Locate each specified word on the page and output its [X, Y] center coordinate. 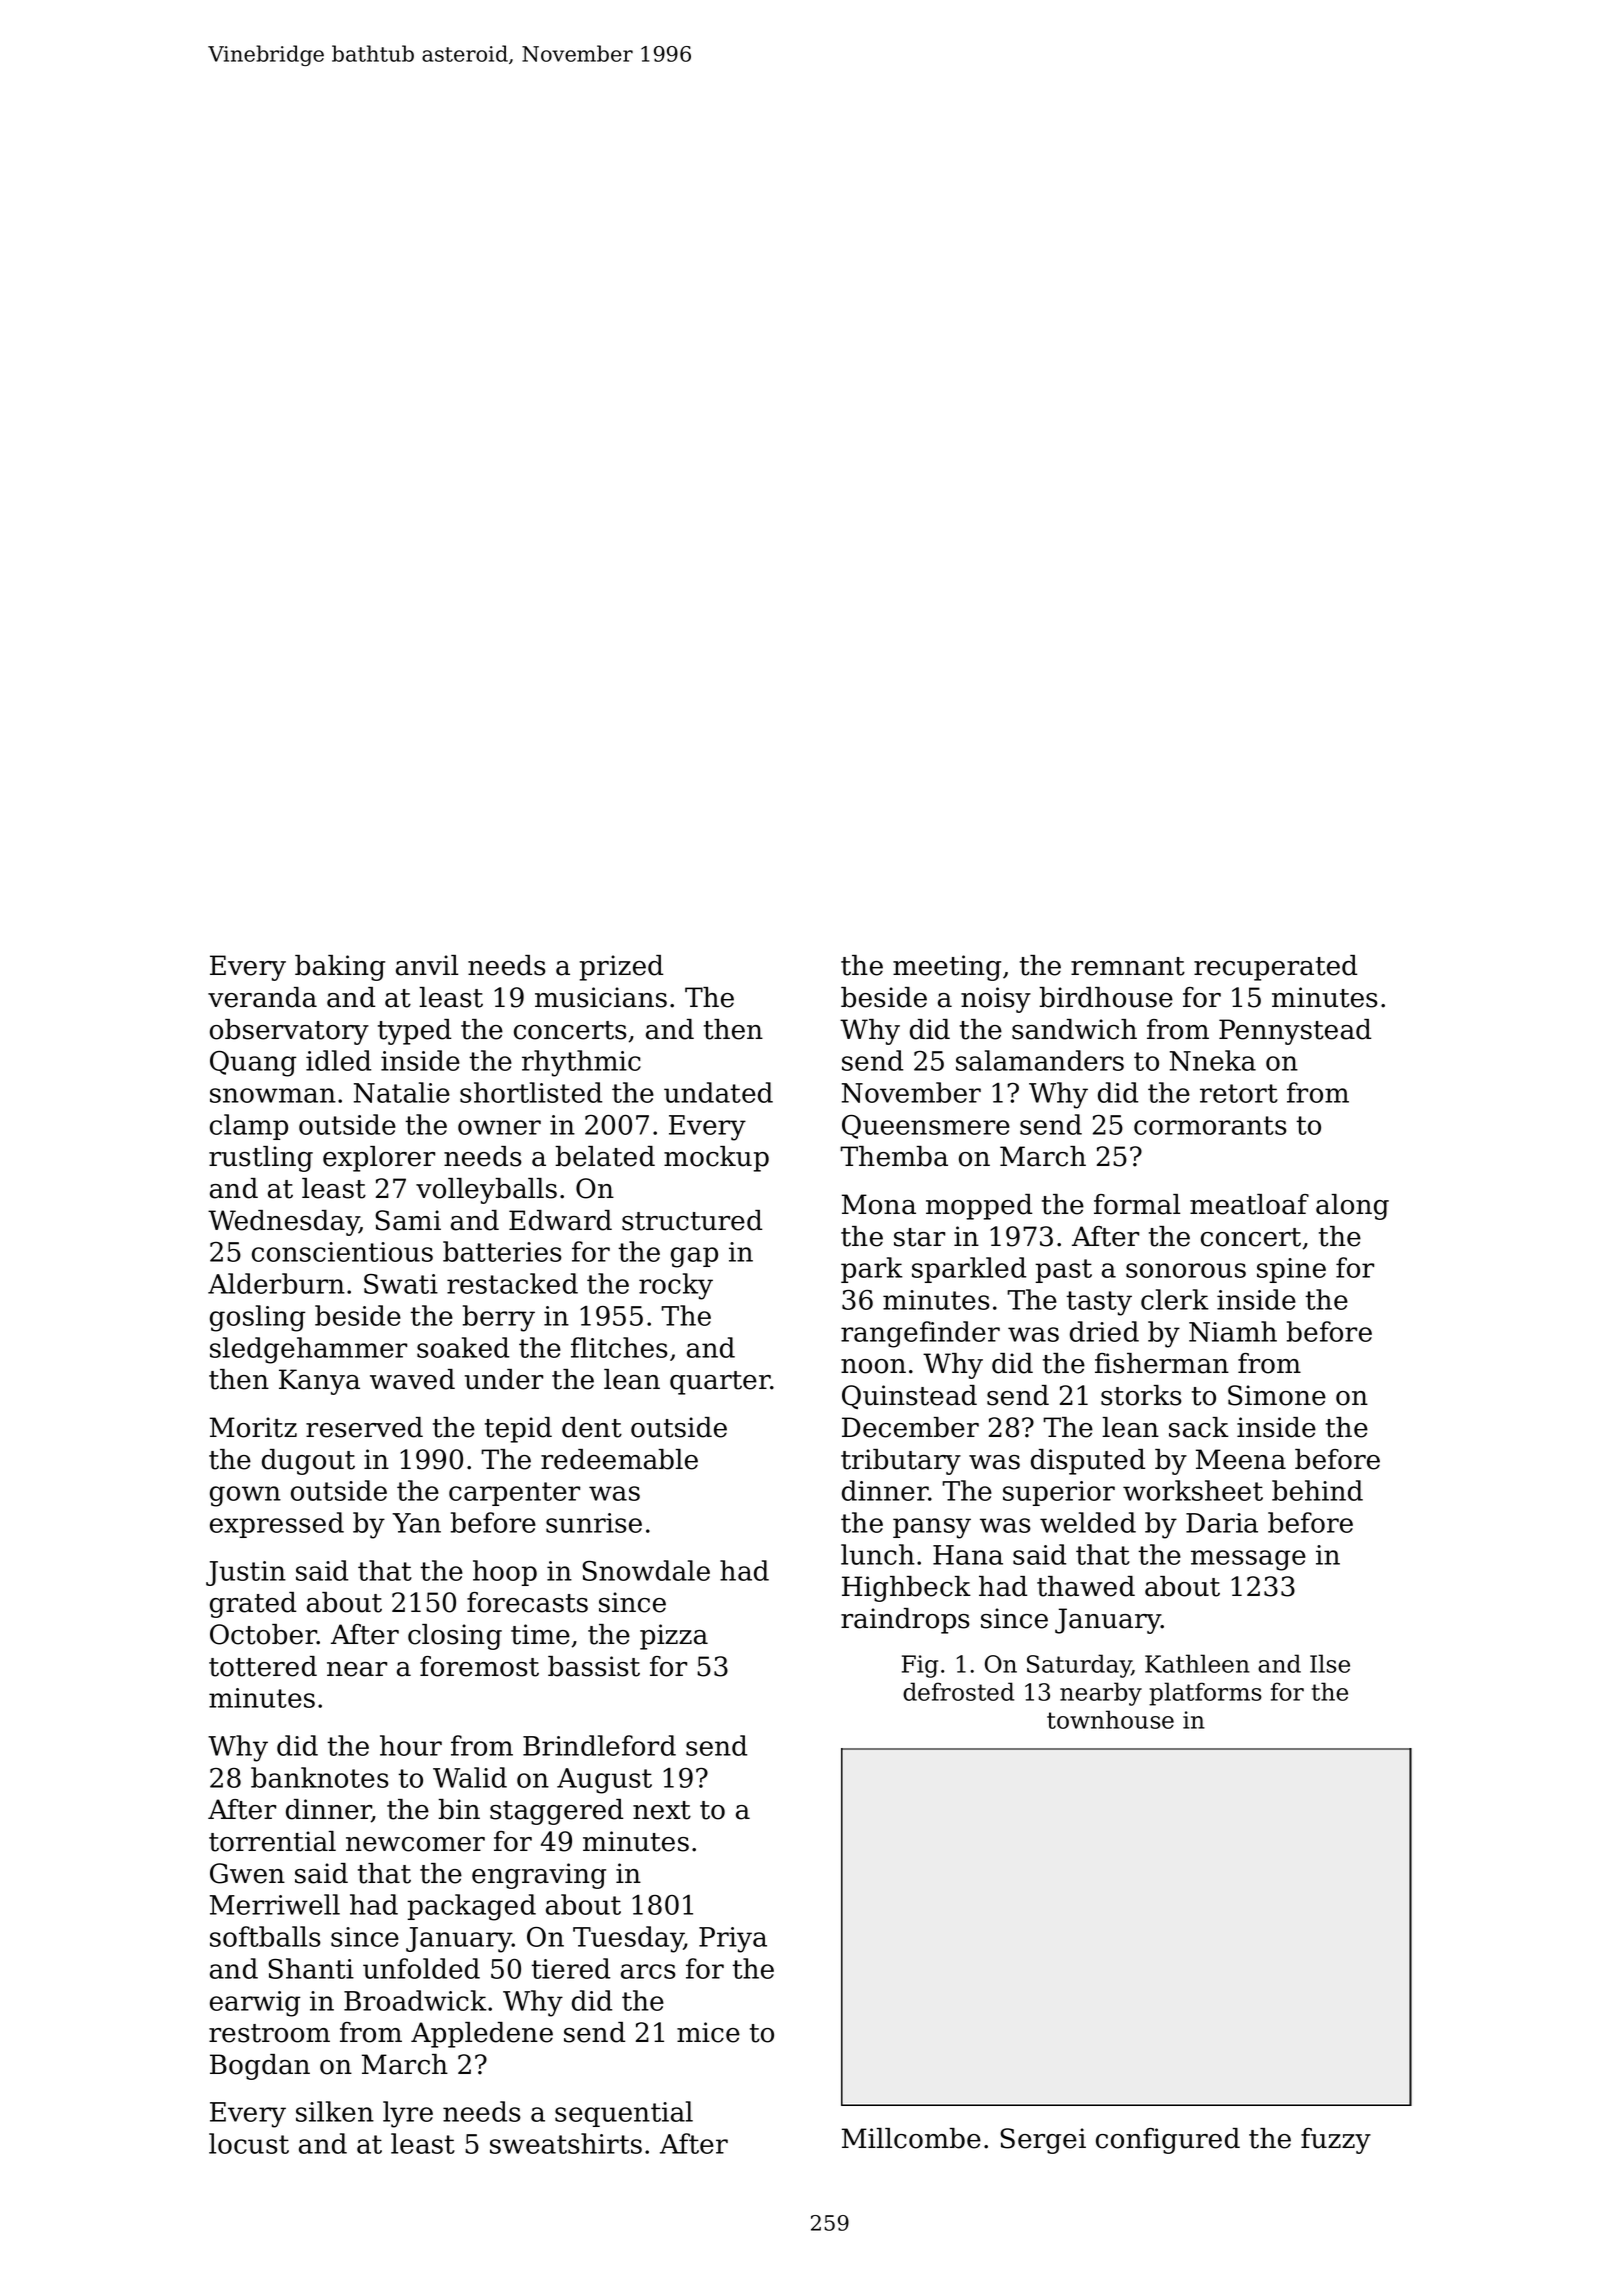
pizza [674, 1637]
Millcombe [911, 2138]
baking [340, 968]
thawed [1086, 1586]
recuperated [1275, 968]
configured [1168, 2141]
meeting [947, 968]
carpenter [514, 1494]
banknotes [320, 1777]
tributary [901, 1462]
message [1248, 1560]
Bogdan [260, 2067]
